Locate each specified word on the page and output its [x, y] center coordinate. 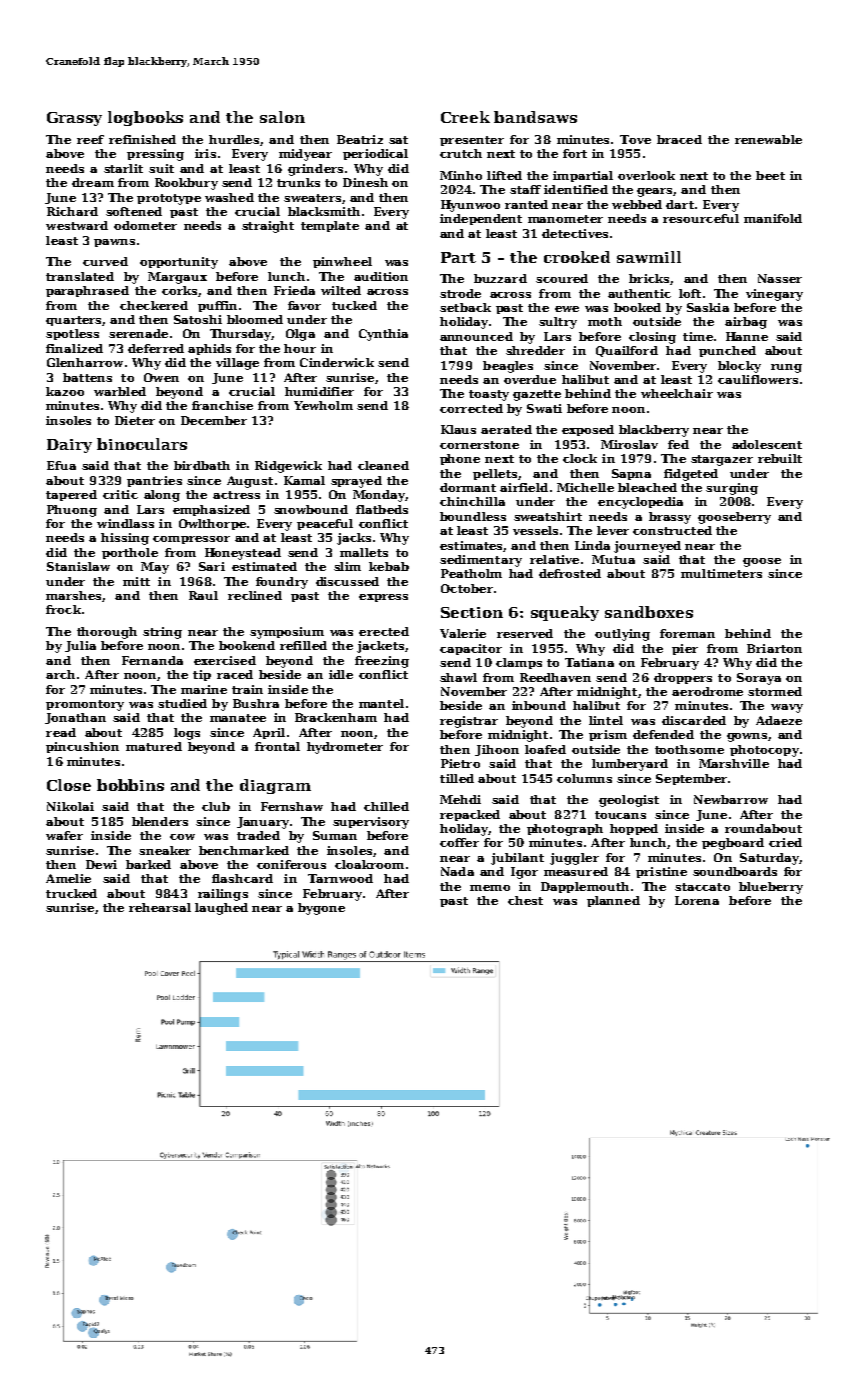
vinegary [774, 295]
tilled [457, 778]
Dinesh [365, 182]
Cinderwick [337, 362]
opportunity [179, 263]
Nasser [780, 278]
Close [69, 785]
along [162, 496]
